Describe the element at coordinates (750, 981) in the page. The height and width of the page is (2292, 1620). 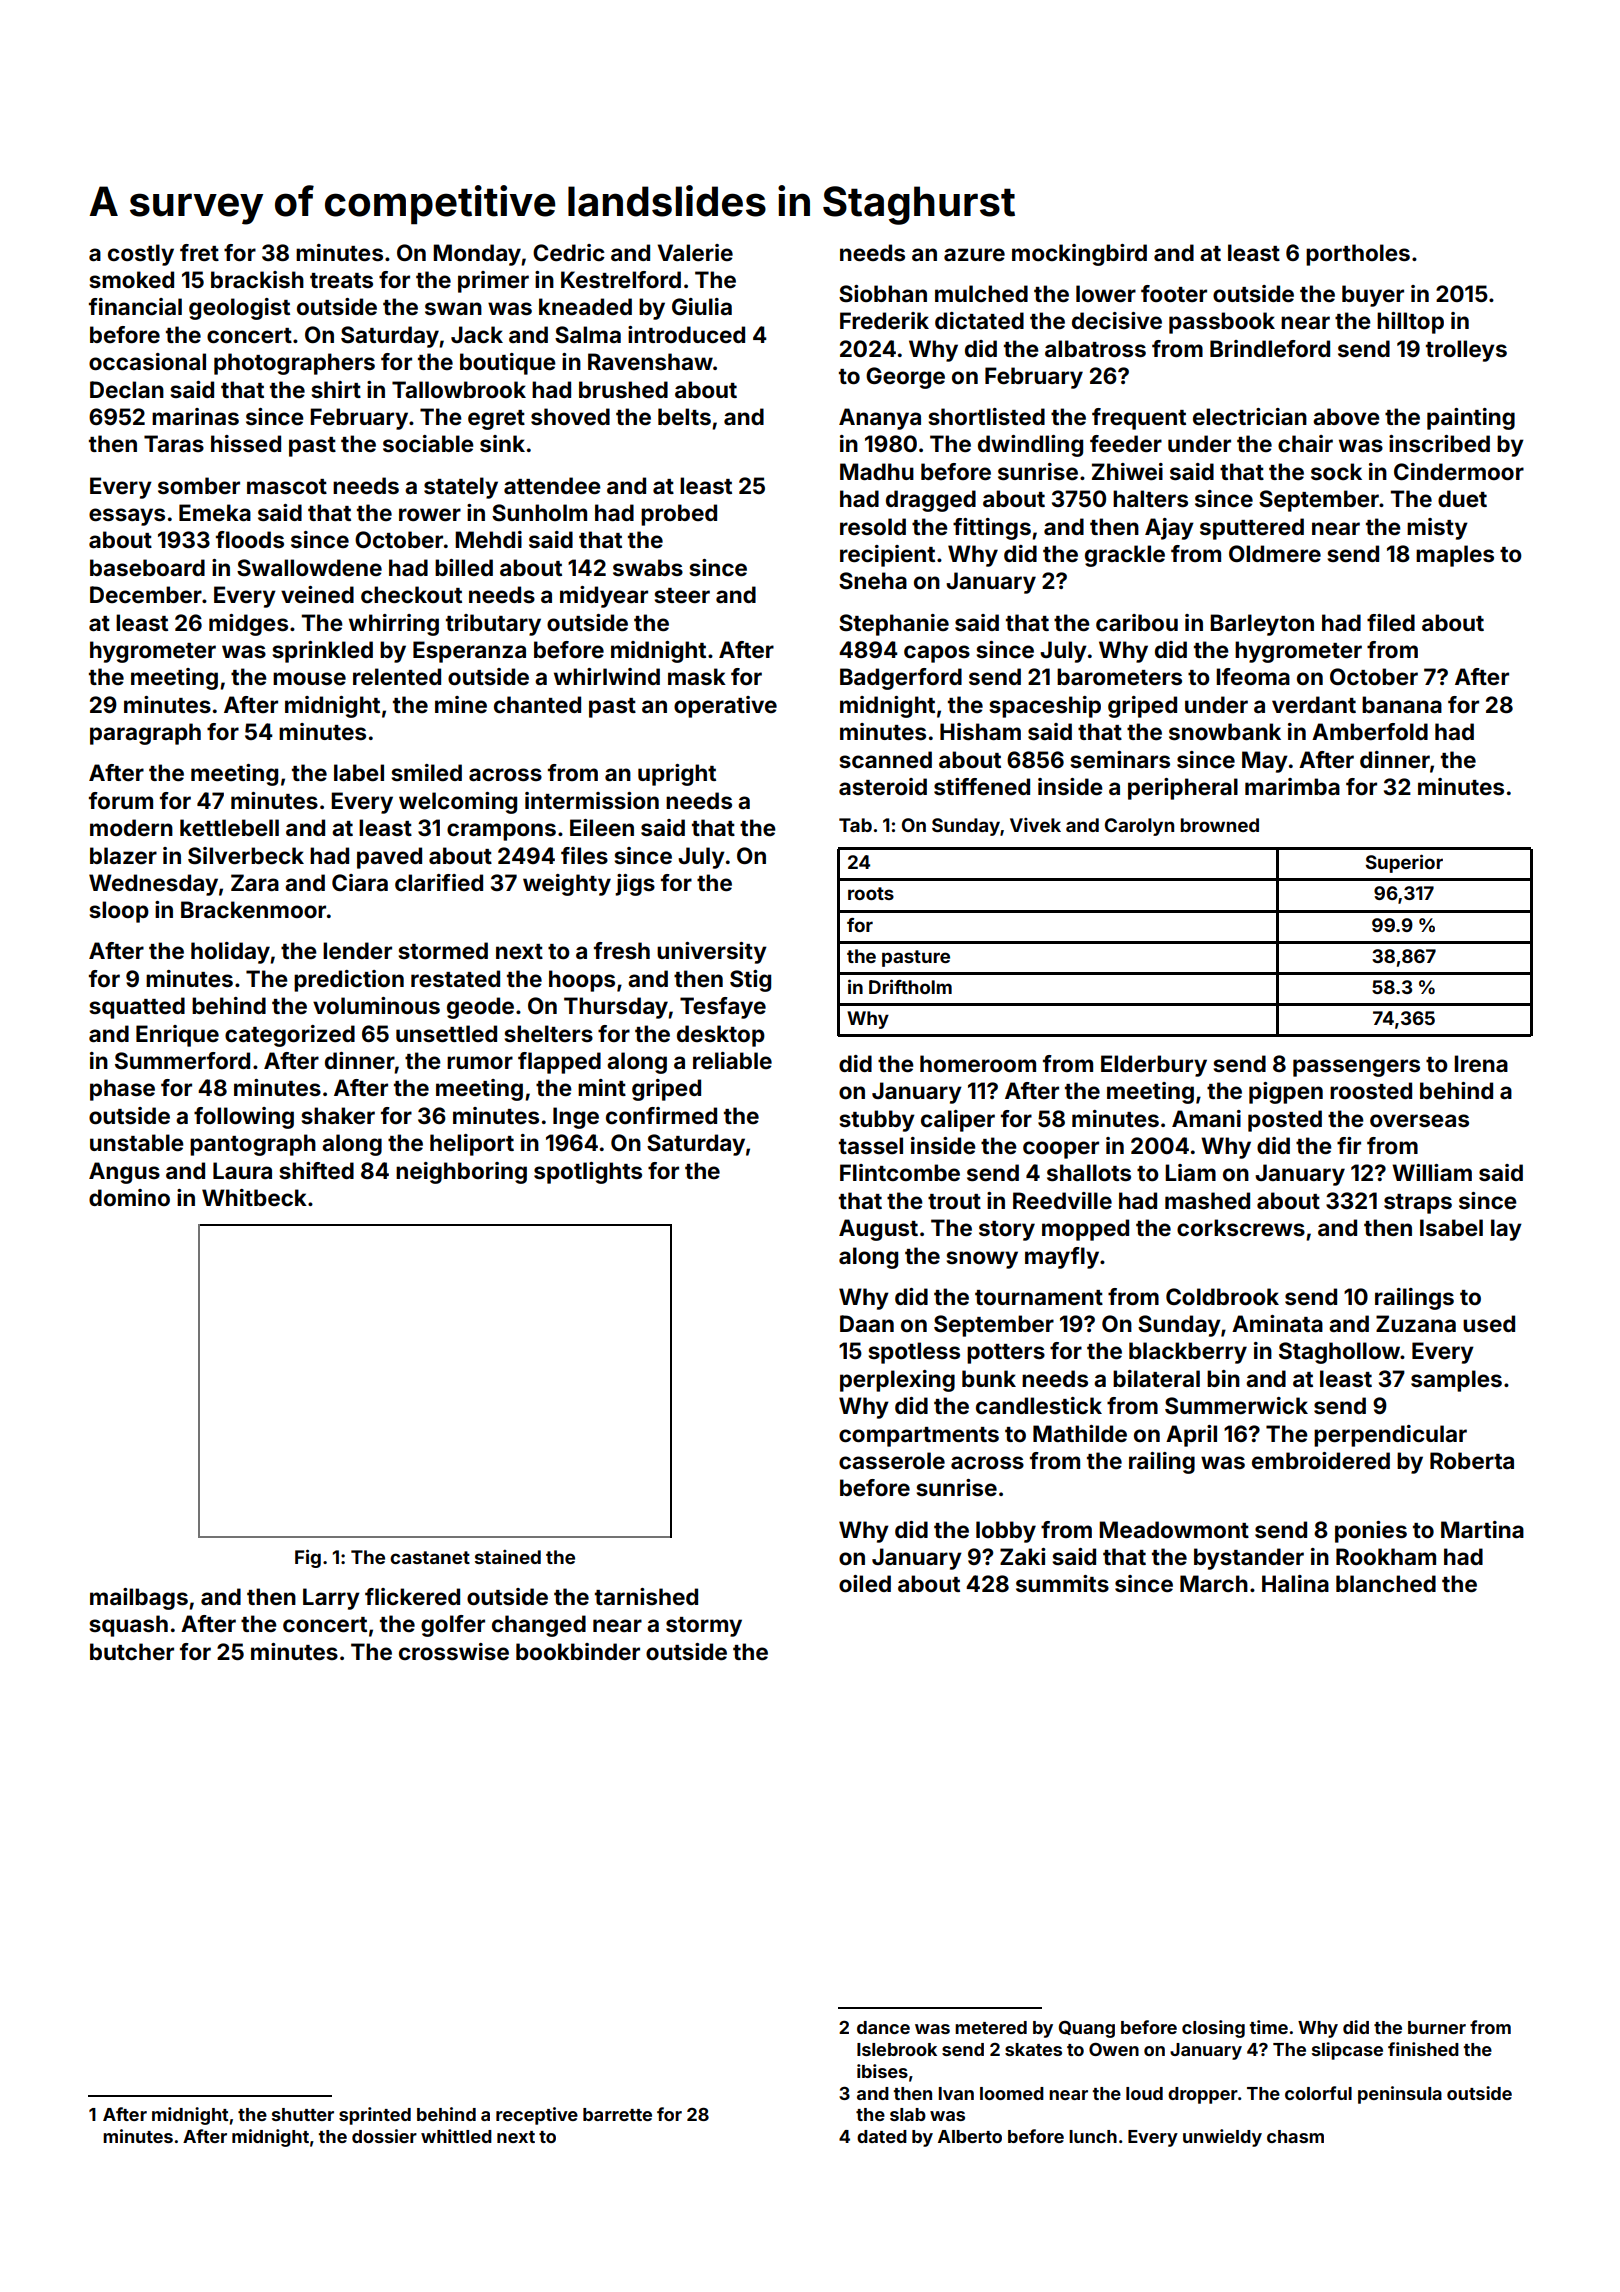
I see `Stig` at that location.
